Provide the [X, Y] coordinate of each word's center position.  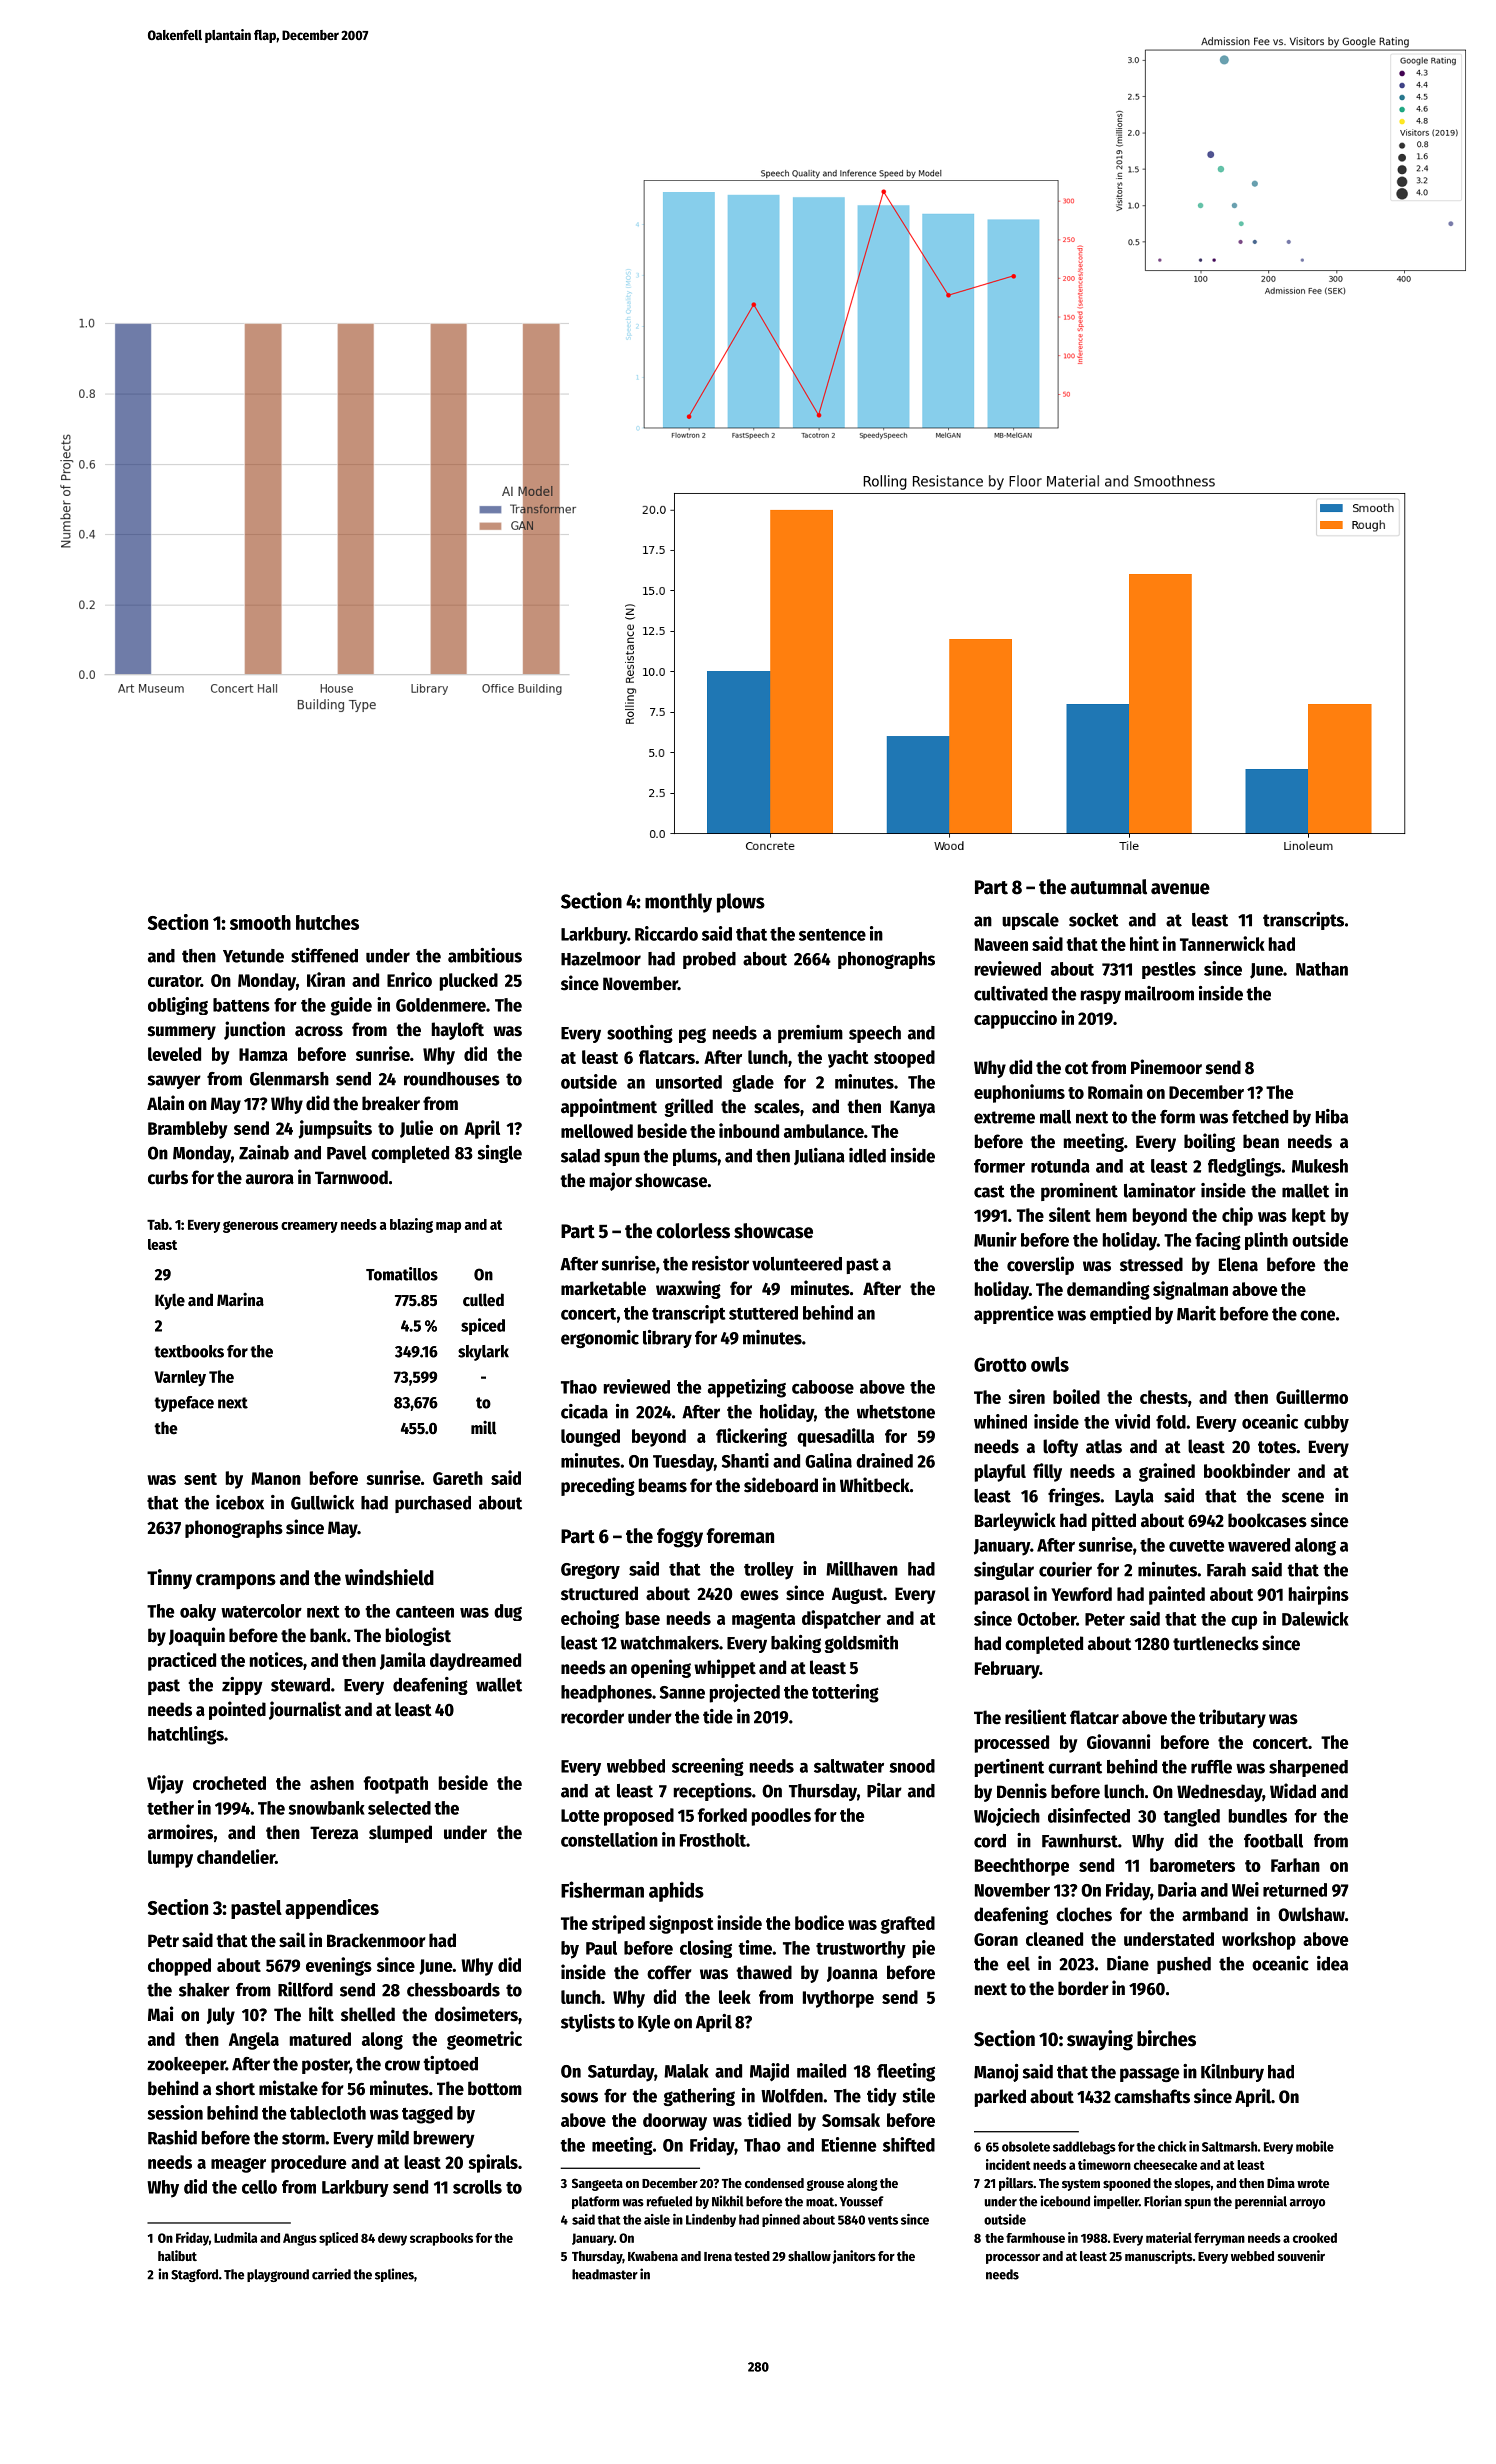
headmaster [605, 2274]
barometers [1192, 1865]
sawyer [174, 1082]
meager [238, 2165]
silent [1070, 1214]
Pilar [884, 1790]
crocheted [229, 1783]
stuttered [763, 1313]
